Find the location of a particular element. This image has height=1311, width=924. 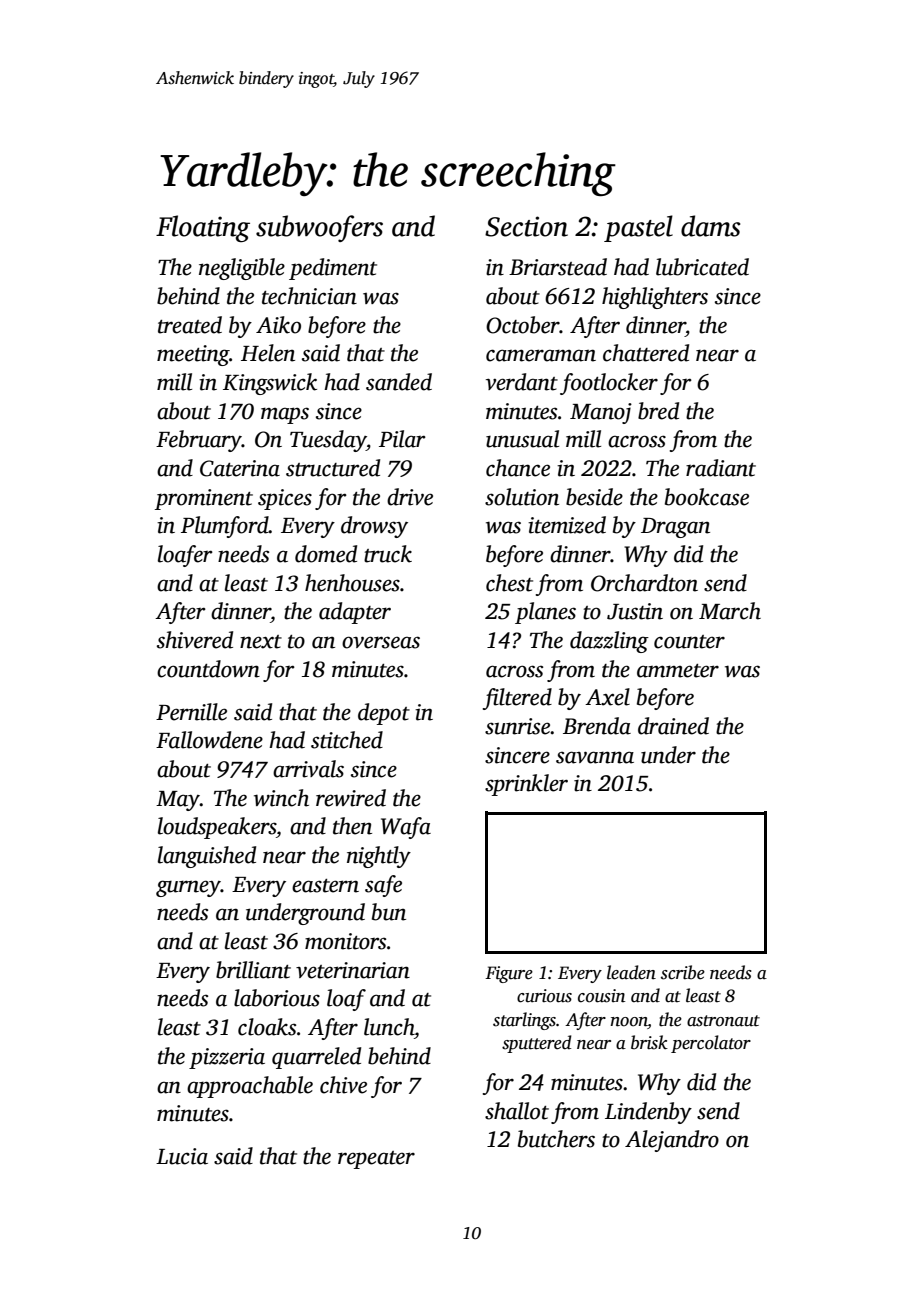

Fallowdene is located at coordinates (209, 740).
